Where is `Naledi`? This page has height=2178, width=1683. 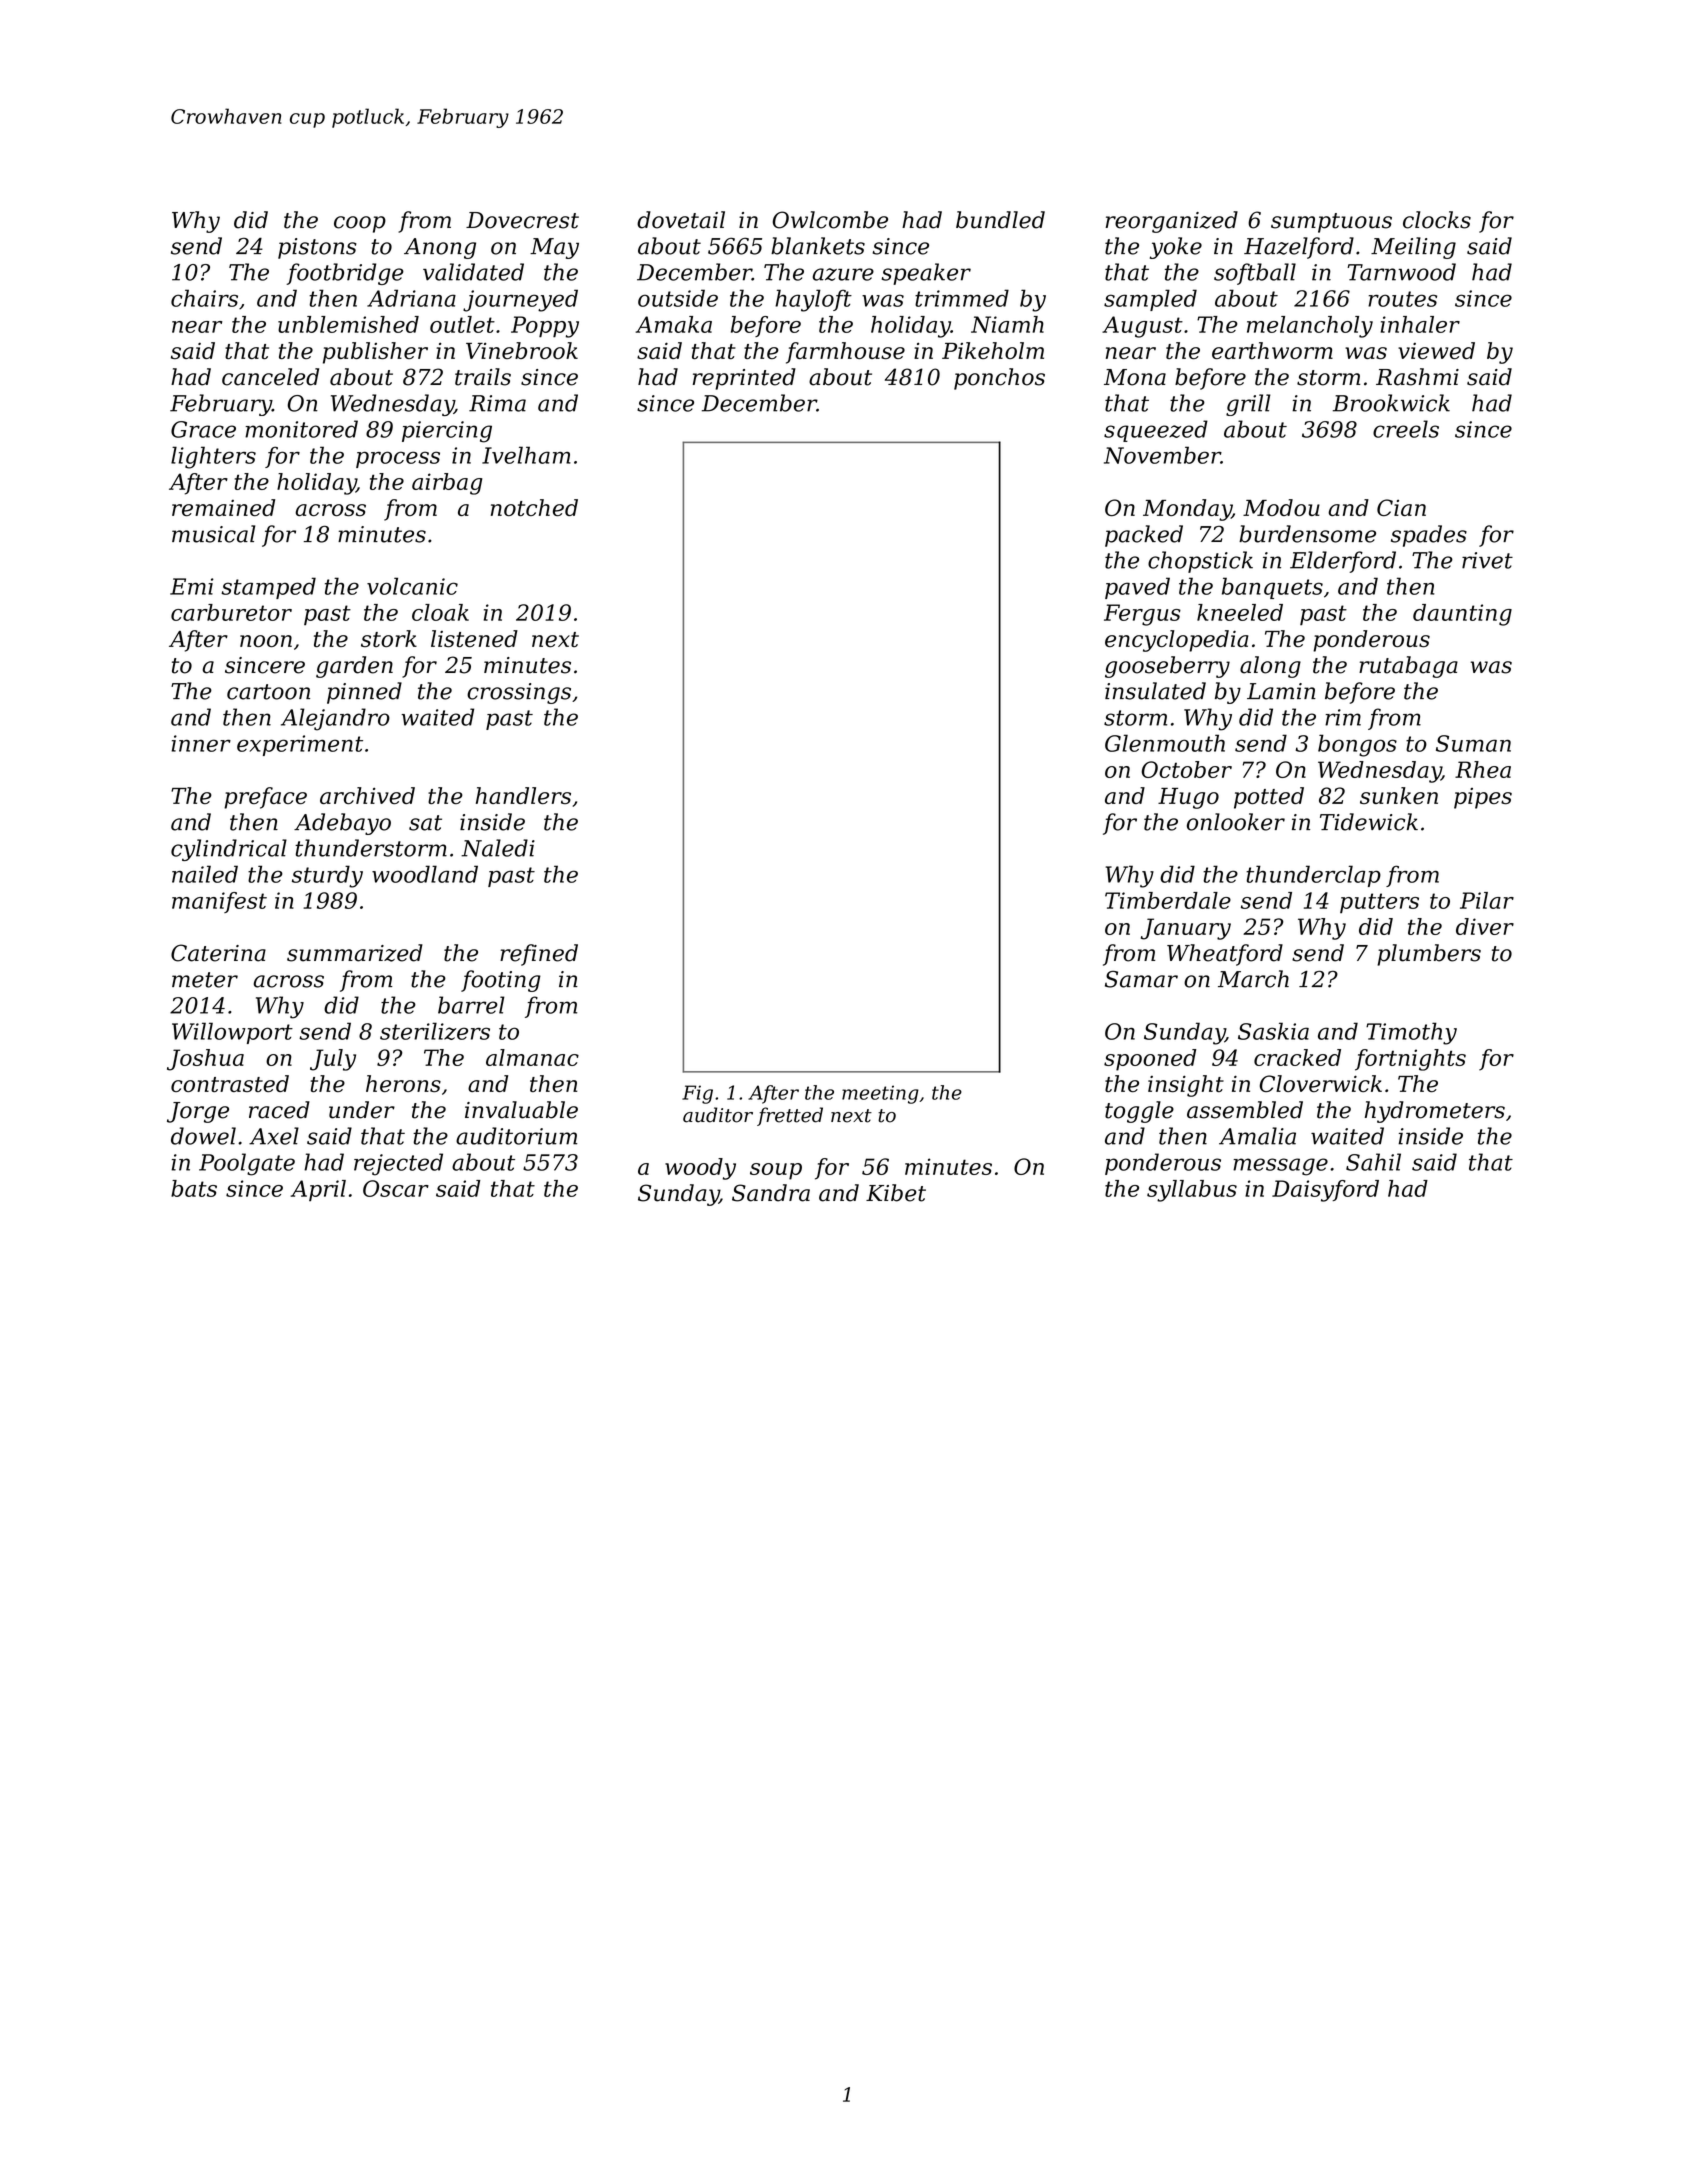
Naledi is located at coordinates (498, 848).
